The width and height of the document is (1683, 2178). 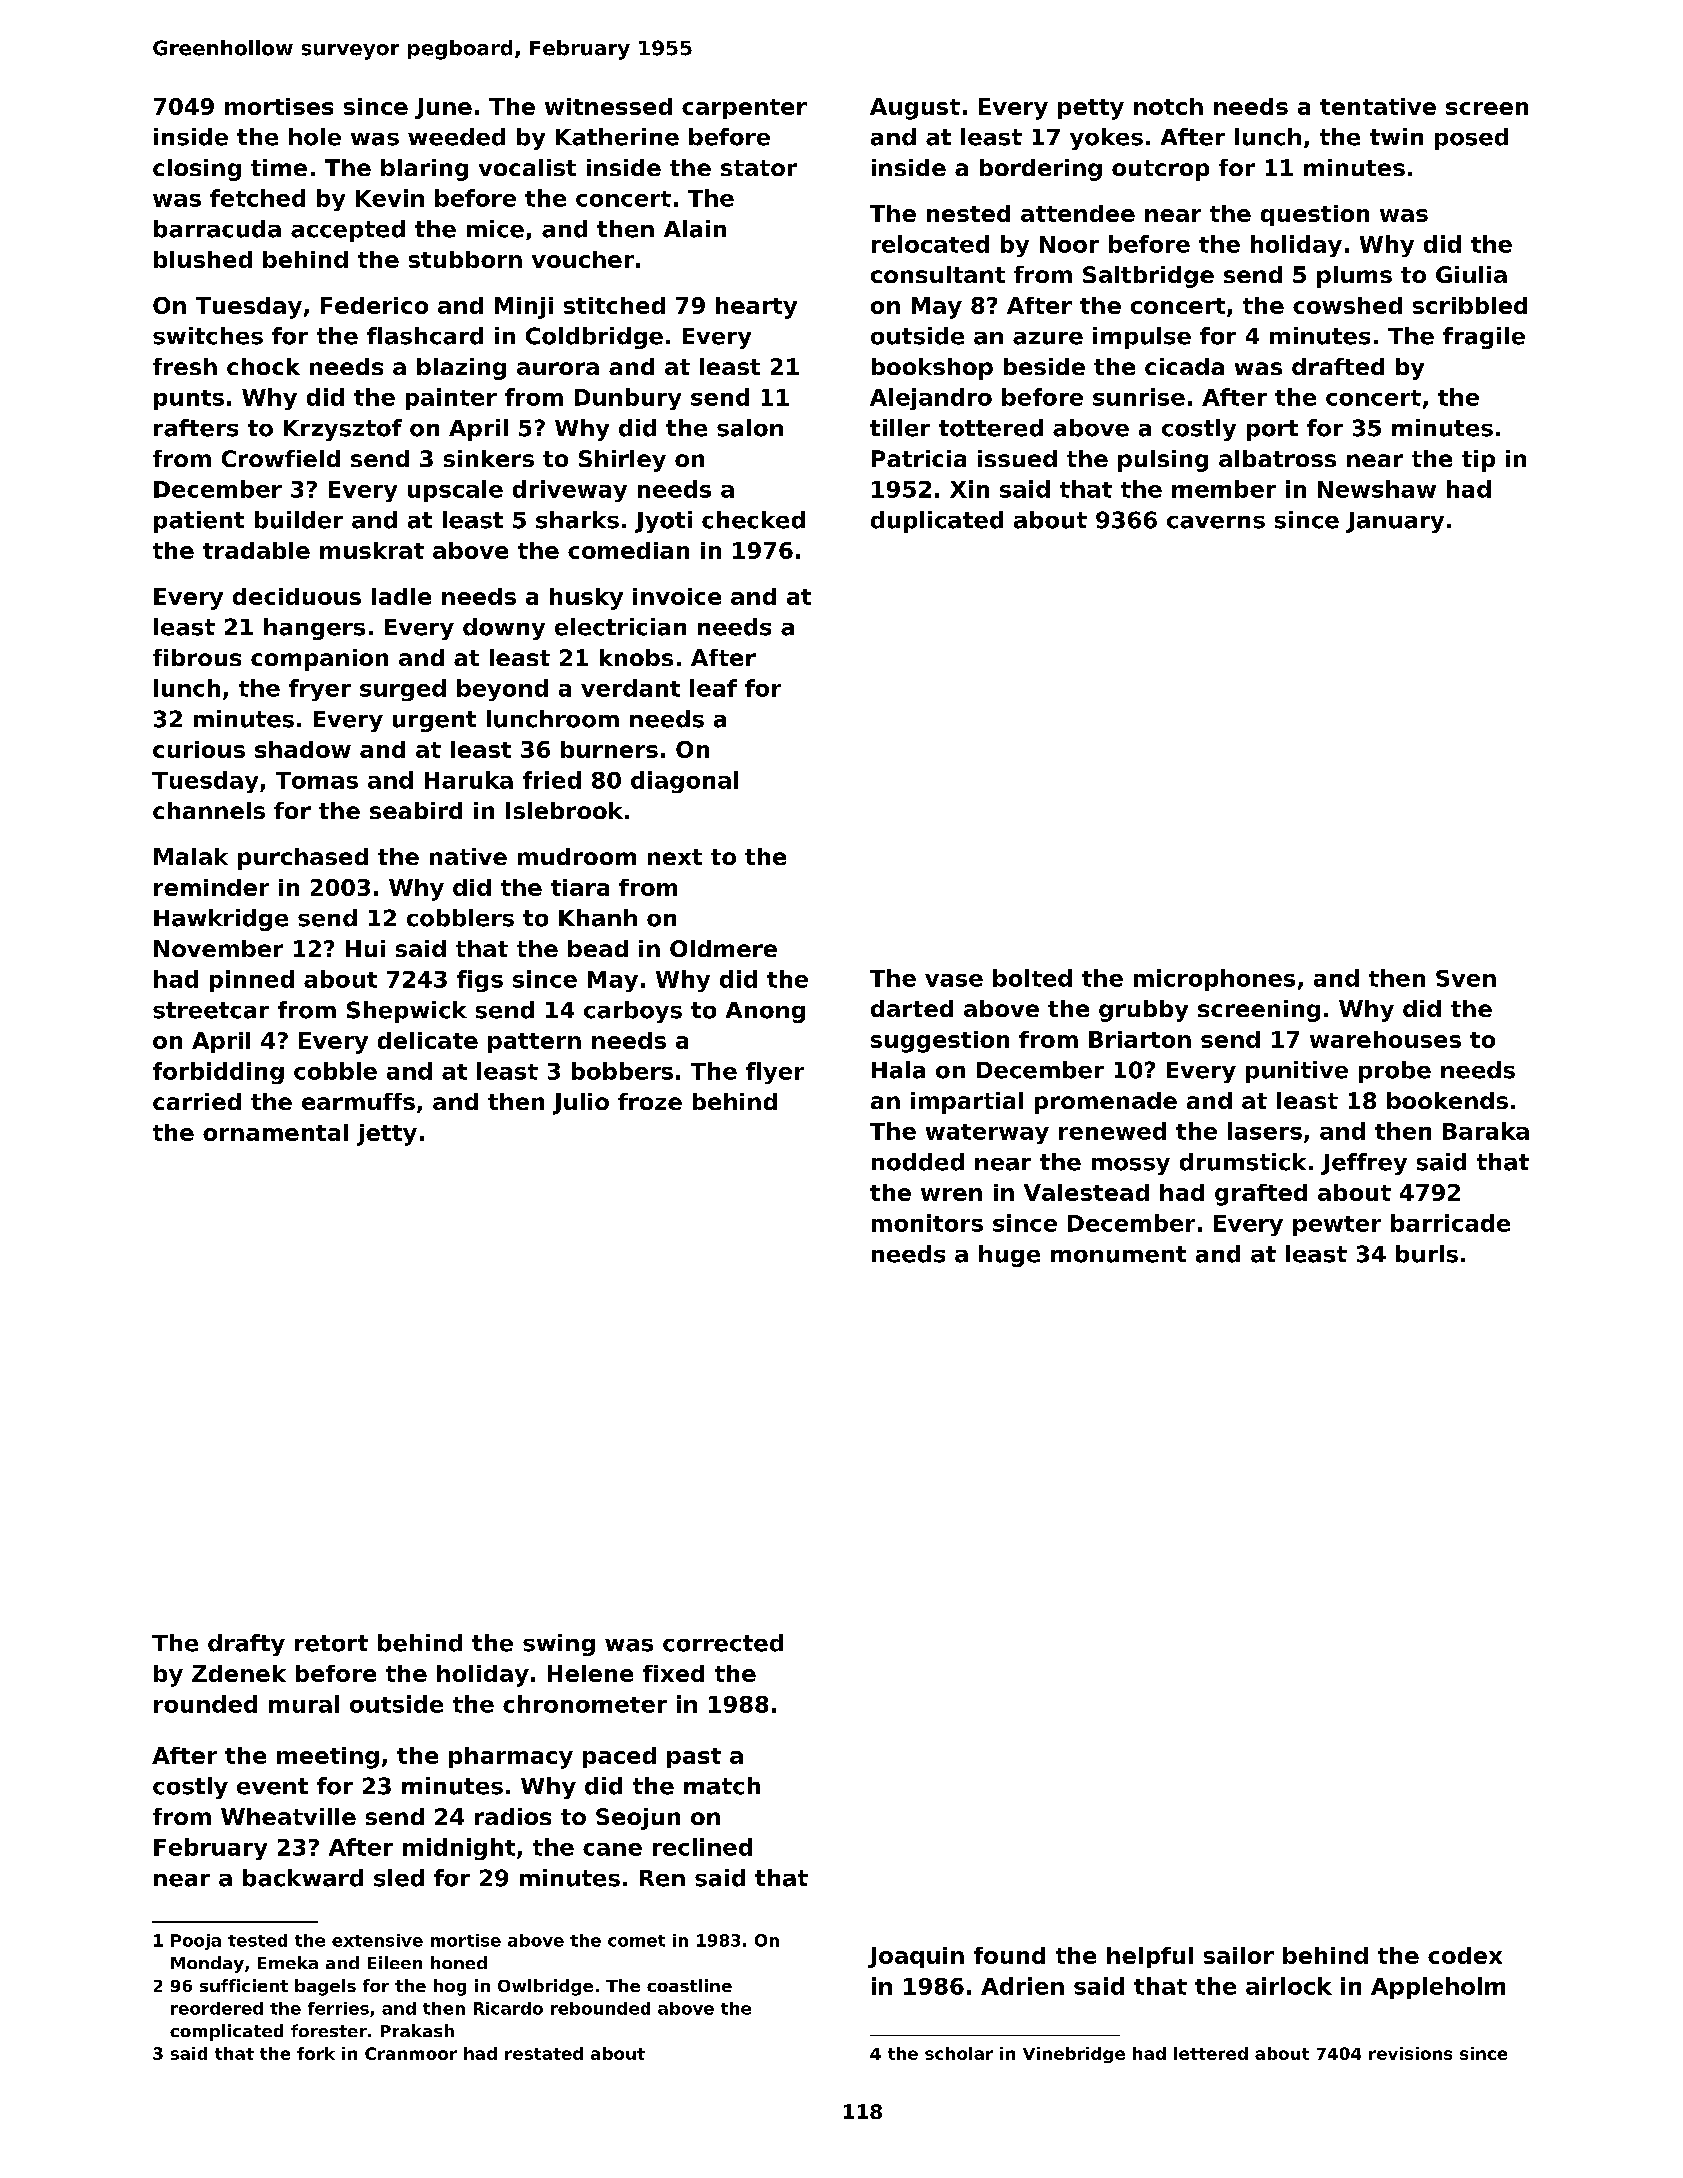 What do you see at coordinates (1347, 305) in the document?
I see `cowshed` at bounding box center [1347, 305].
